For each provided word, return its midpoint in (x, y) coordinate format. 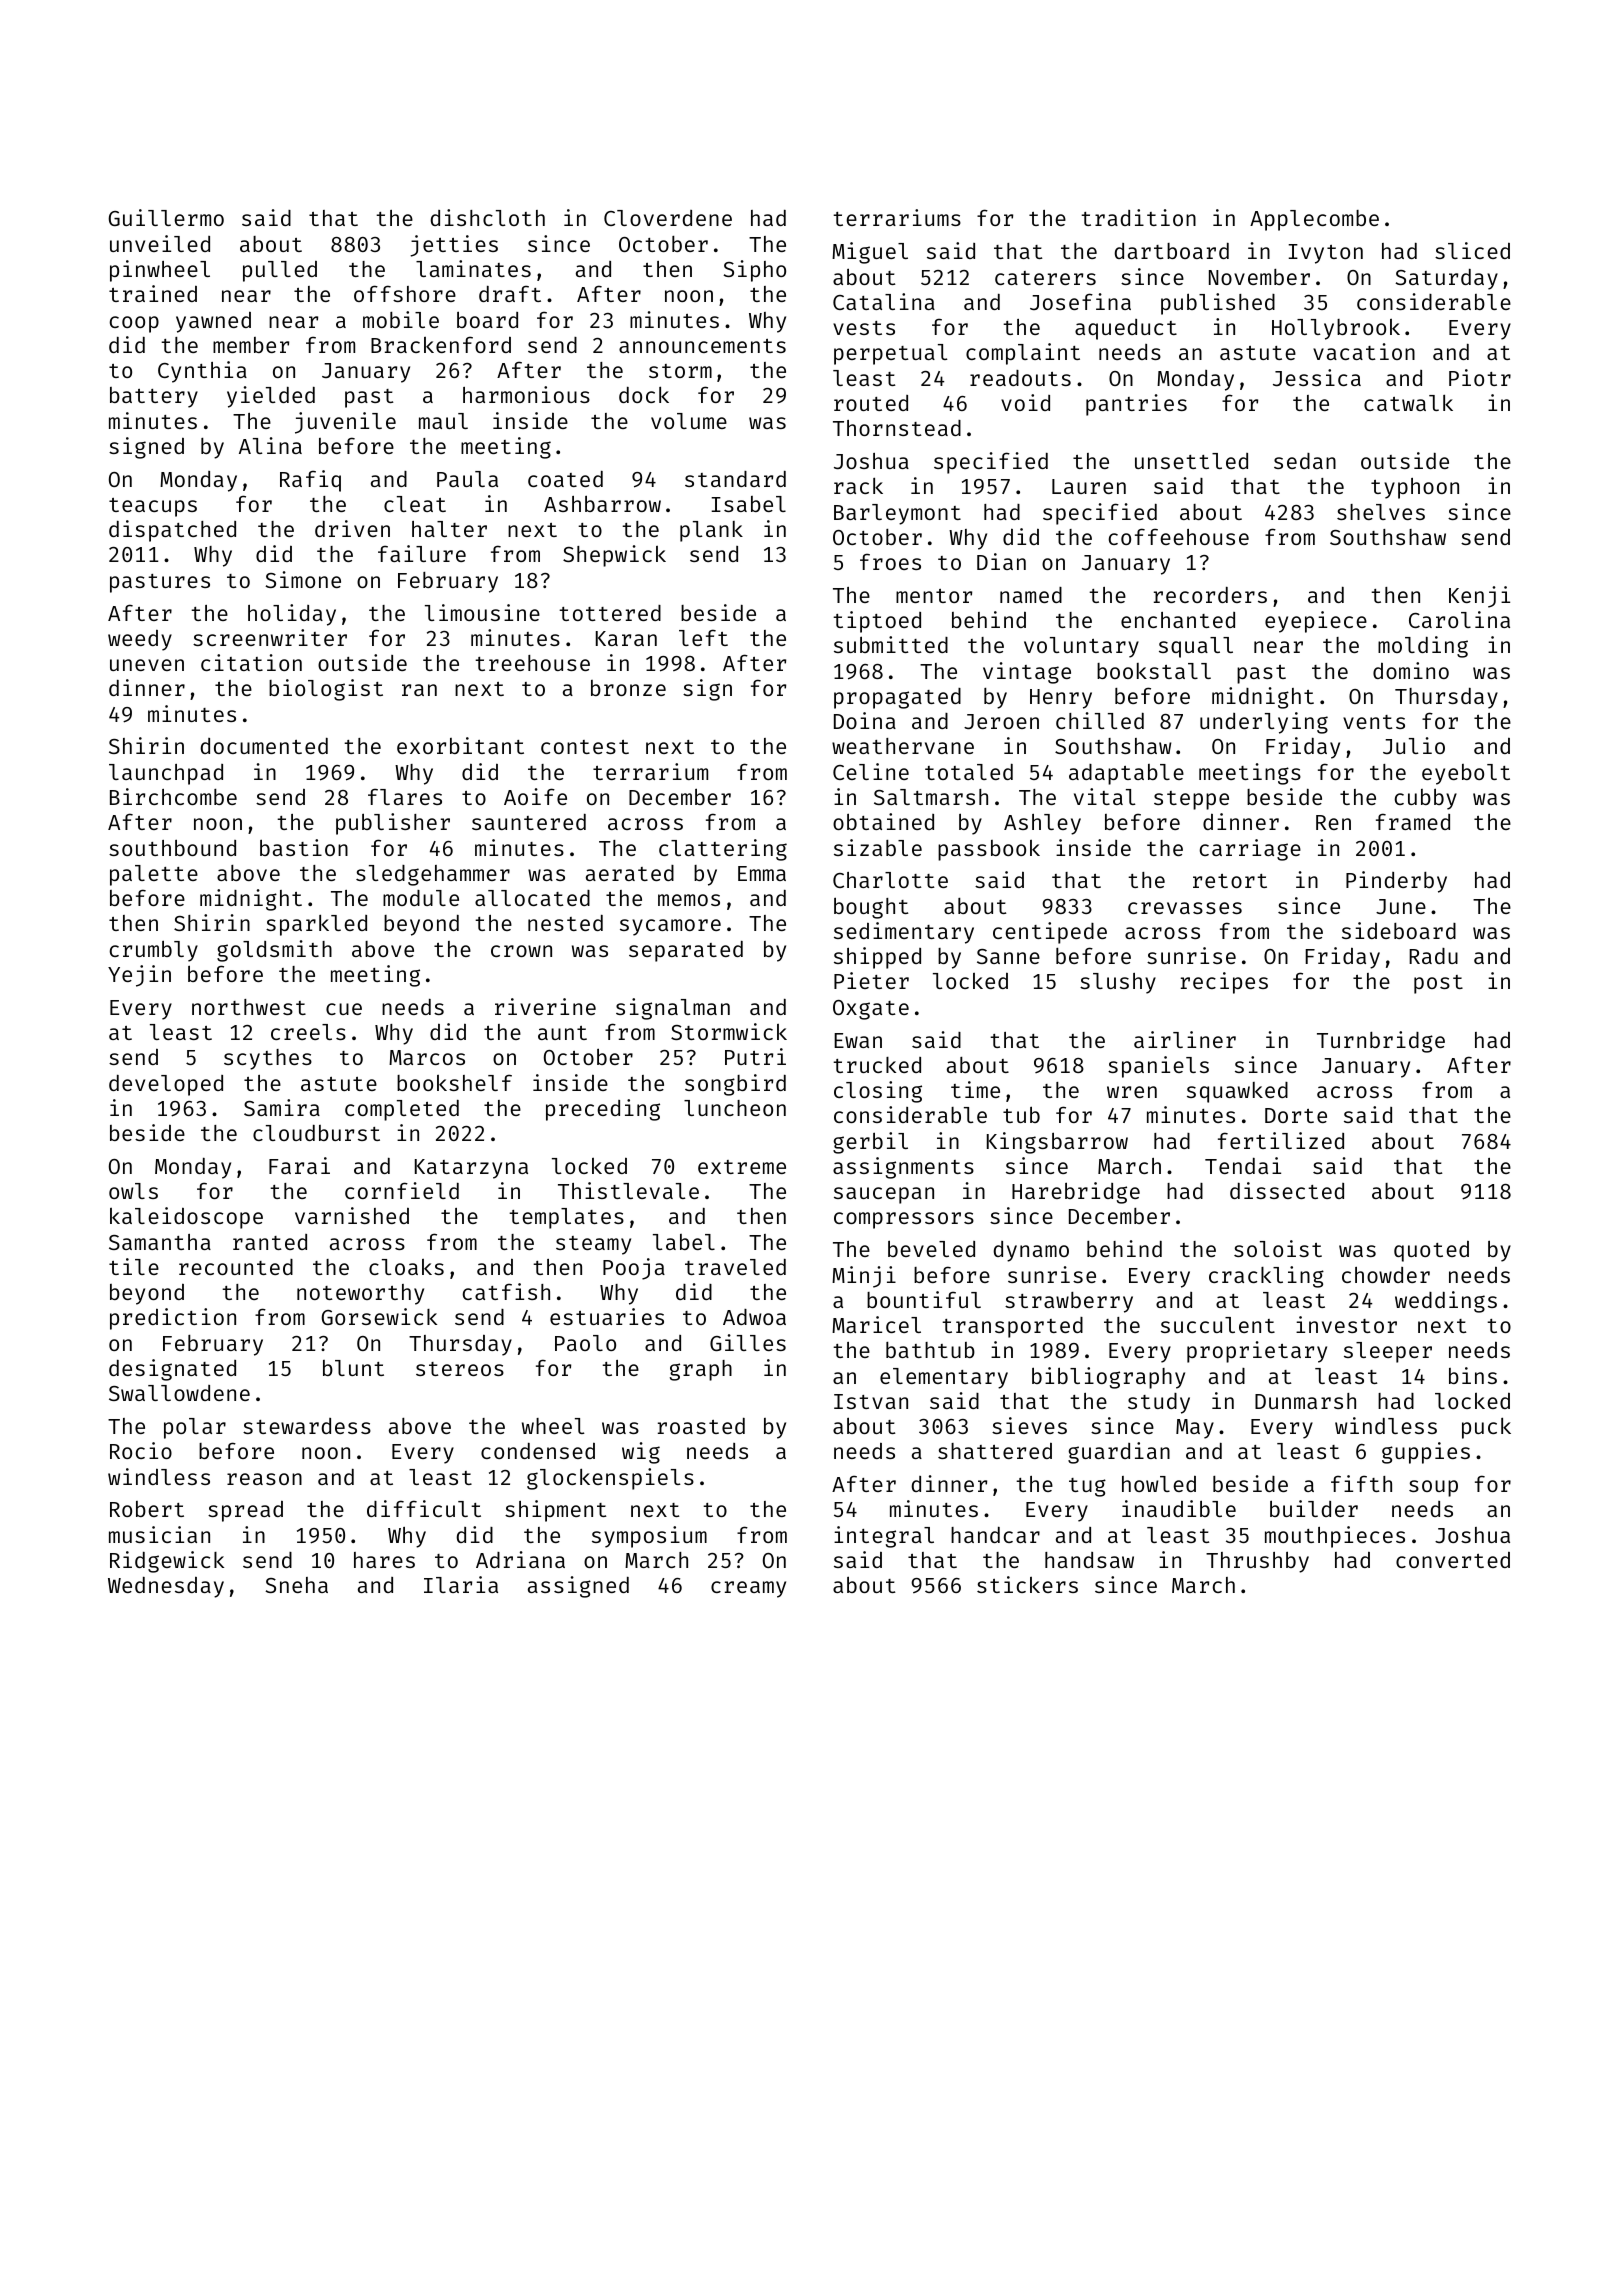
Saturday (1446, 279)
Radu (1433, 956)
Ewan (858, 1040)
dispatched (172, 531)
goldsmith (274, 951)
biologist (326, 690)
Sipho (754, 271)
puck (1486, 1428)
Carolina (1459, 619)
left (703, 637)
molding (1423, 647)
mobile (401, 319)
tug (1087, 1487)
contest (585, 747)
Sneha (296, 1585)
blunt (353, 1368)
